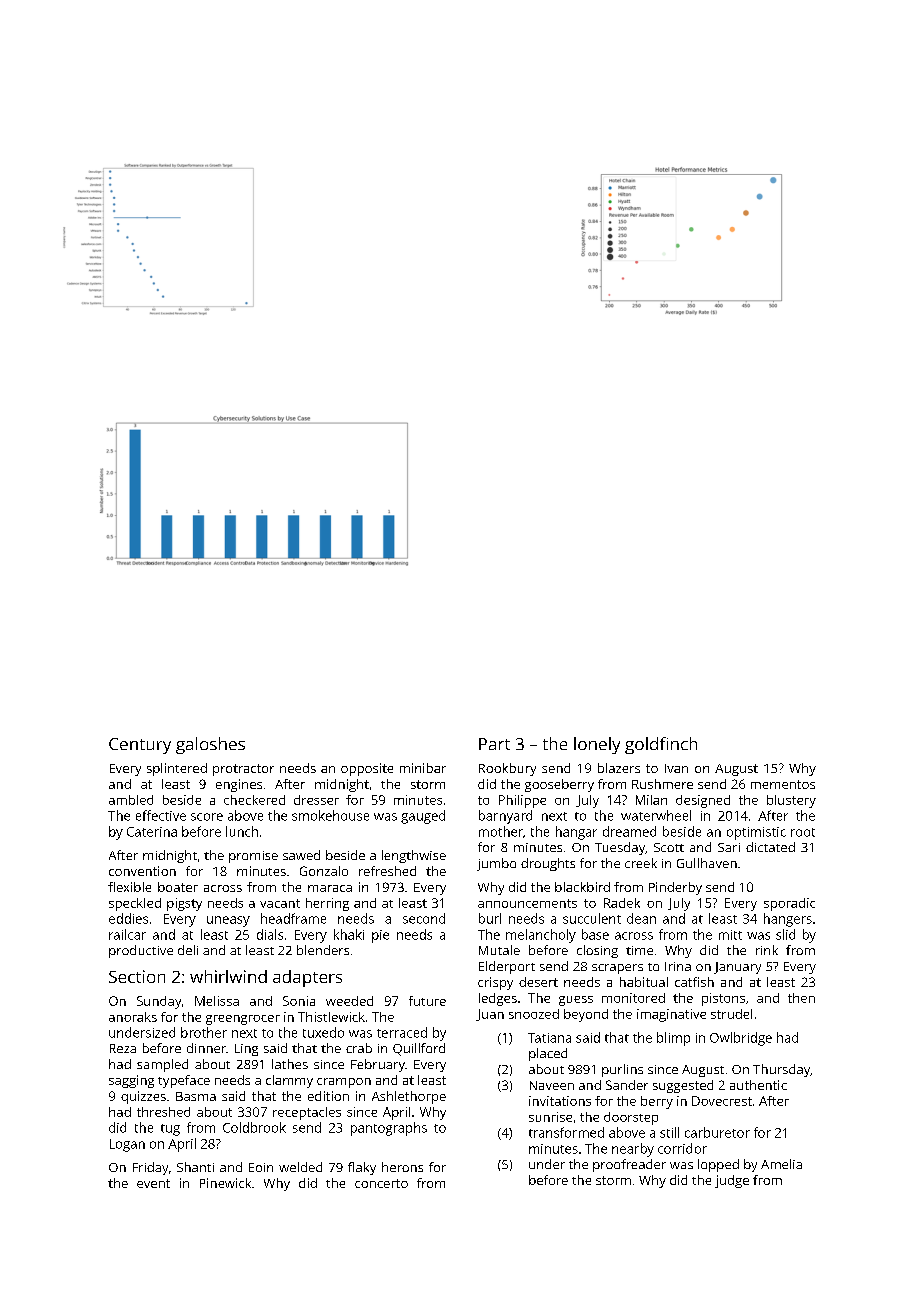  What do you see at coordinates (527, 903) in the document?
I see `announcements` at bounding box center [527, 903].
